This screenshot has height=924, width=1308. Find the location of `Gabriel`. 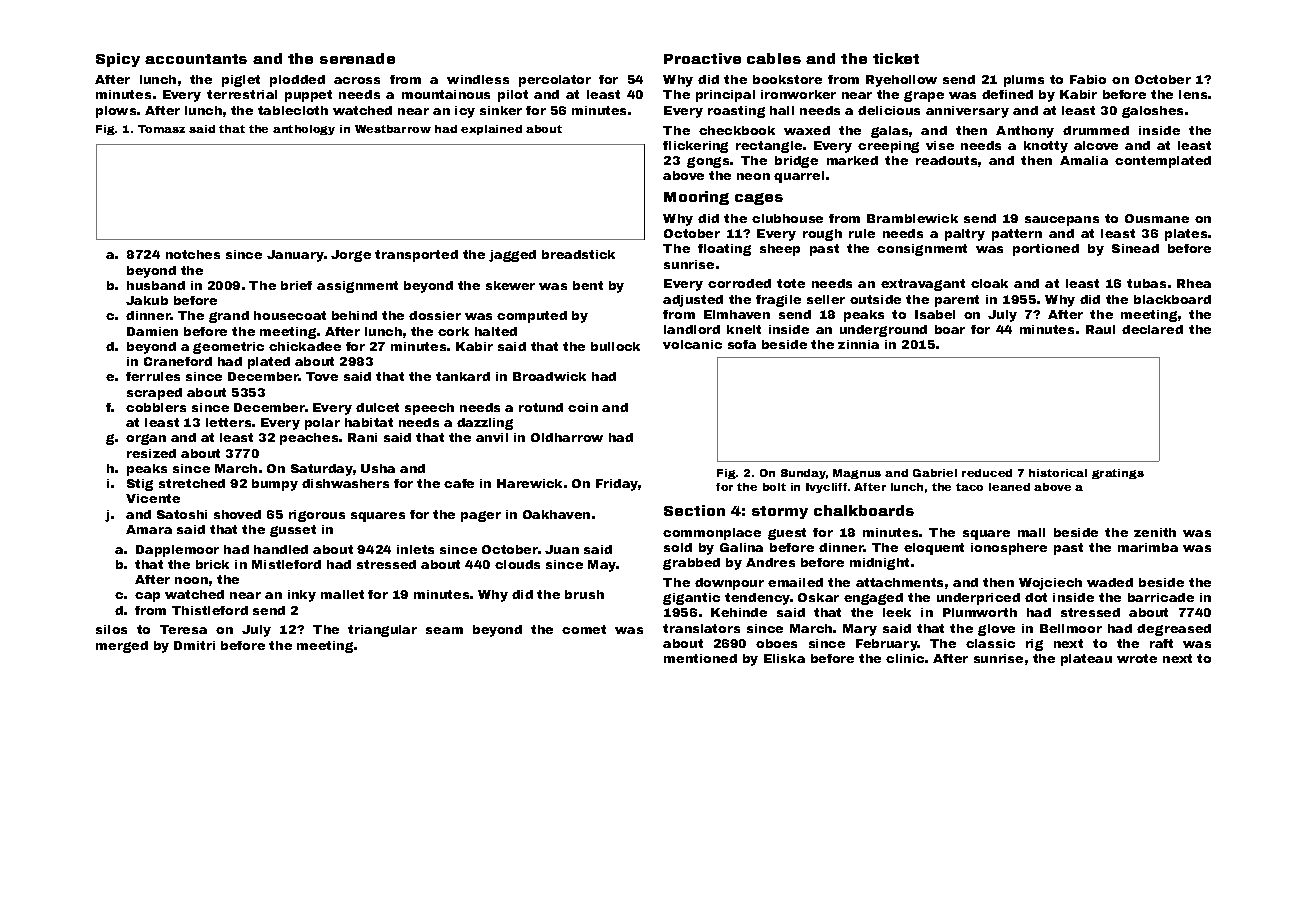

Gabriel is located at coordinates (935, 473).
